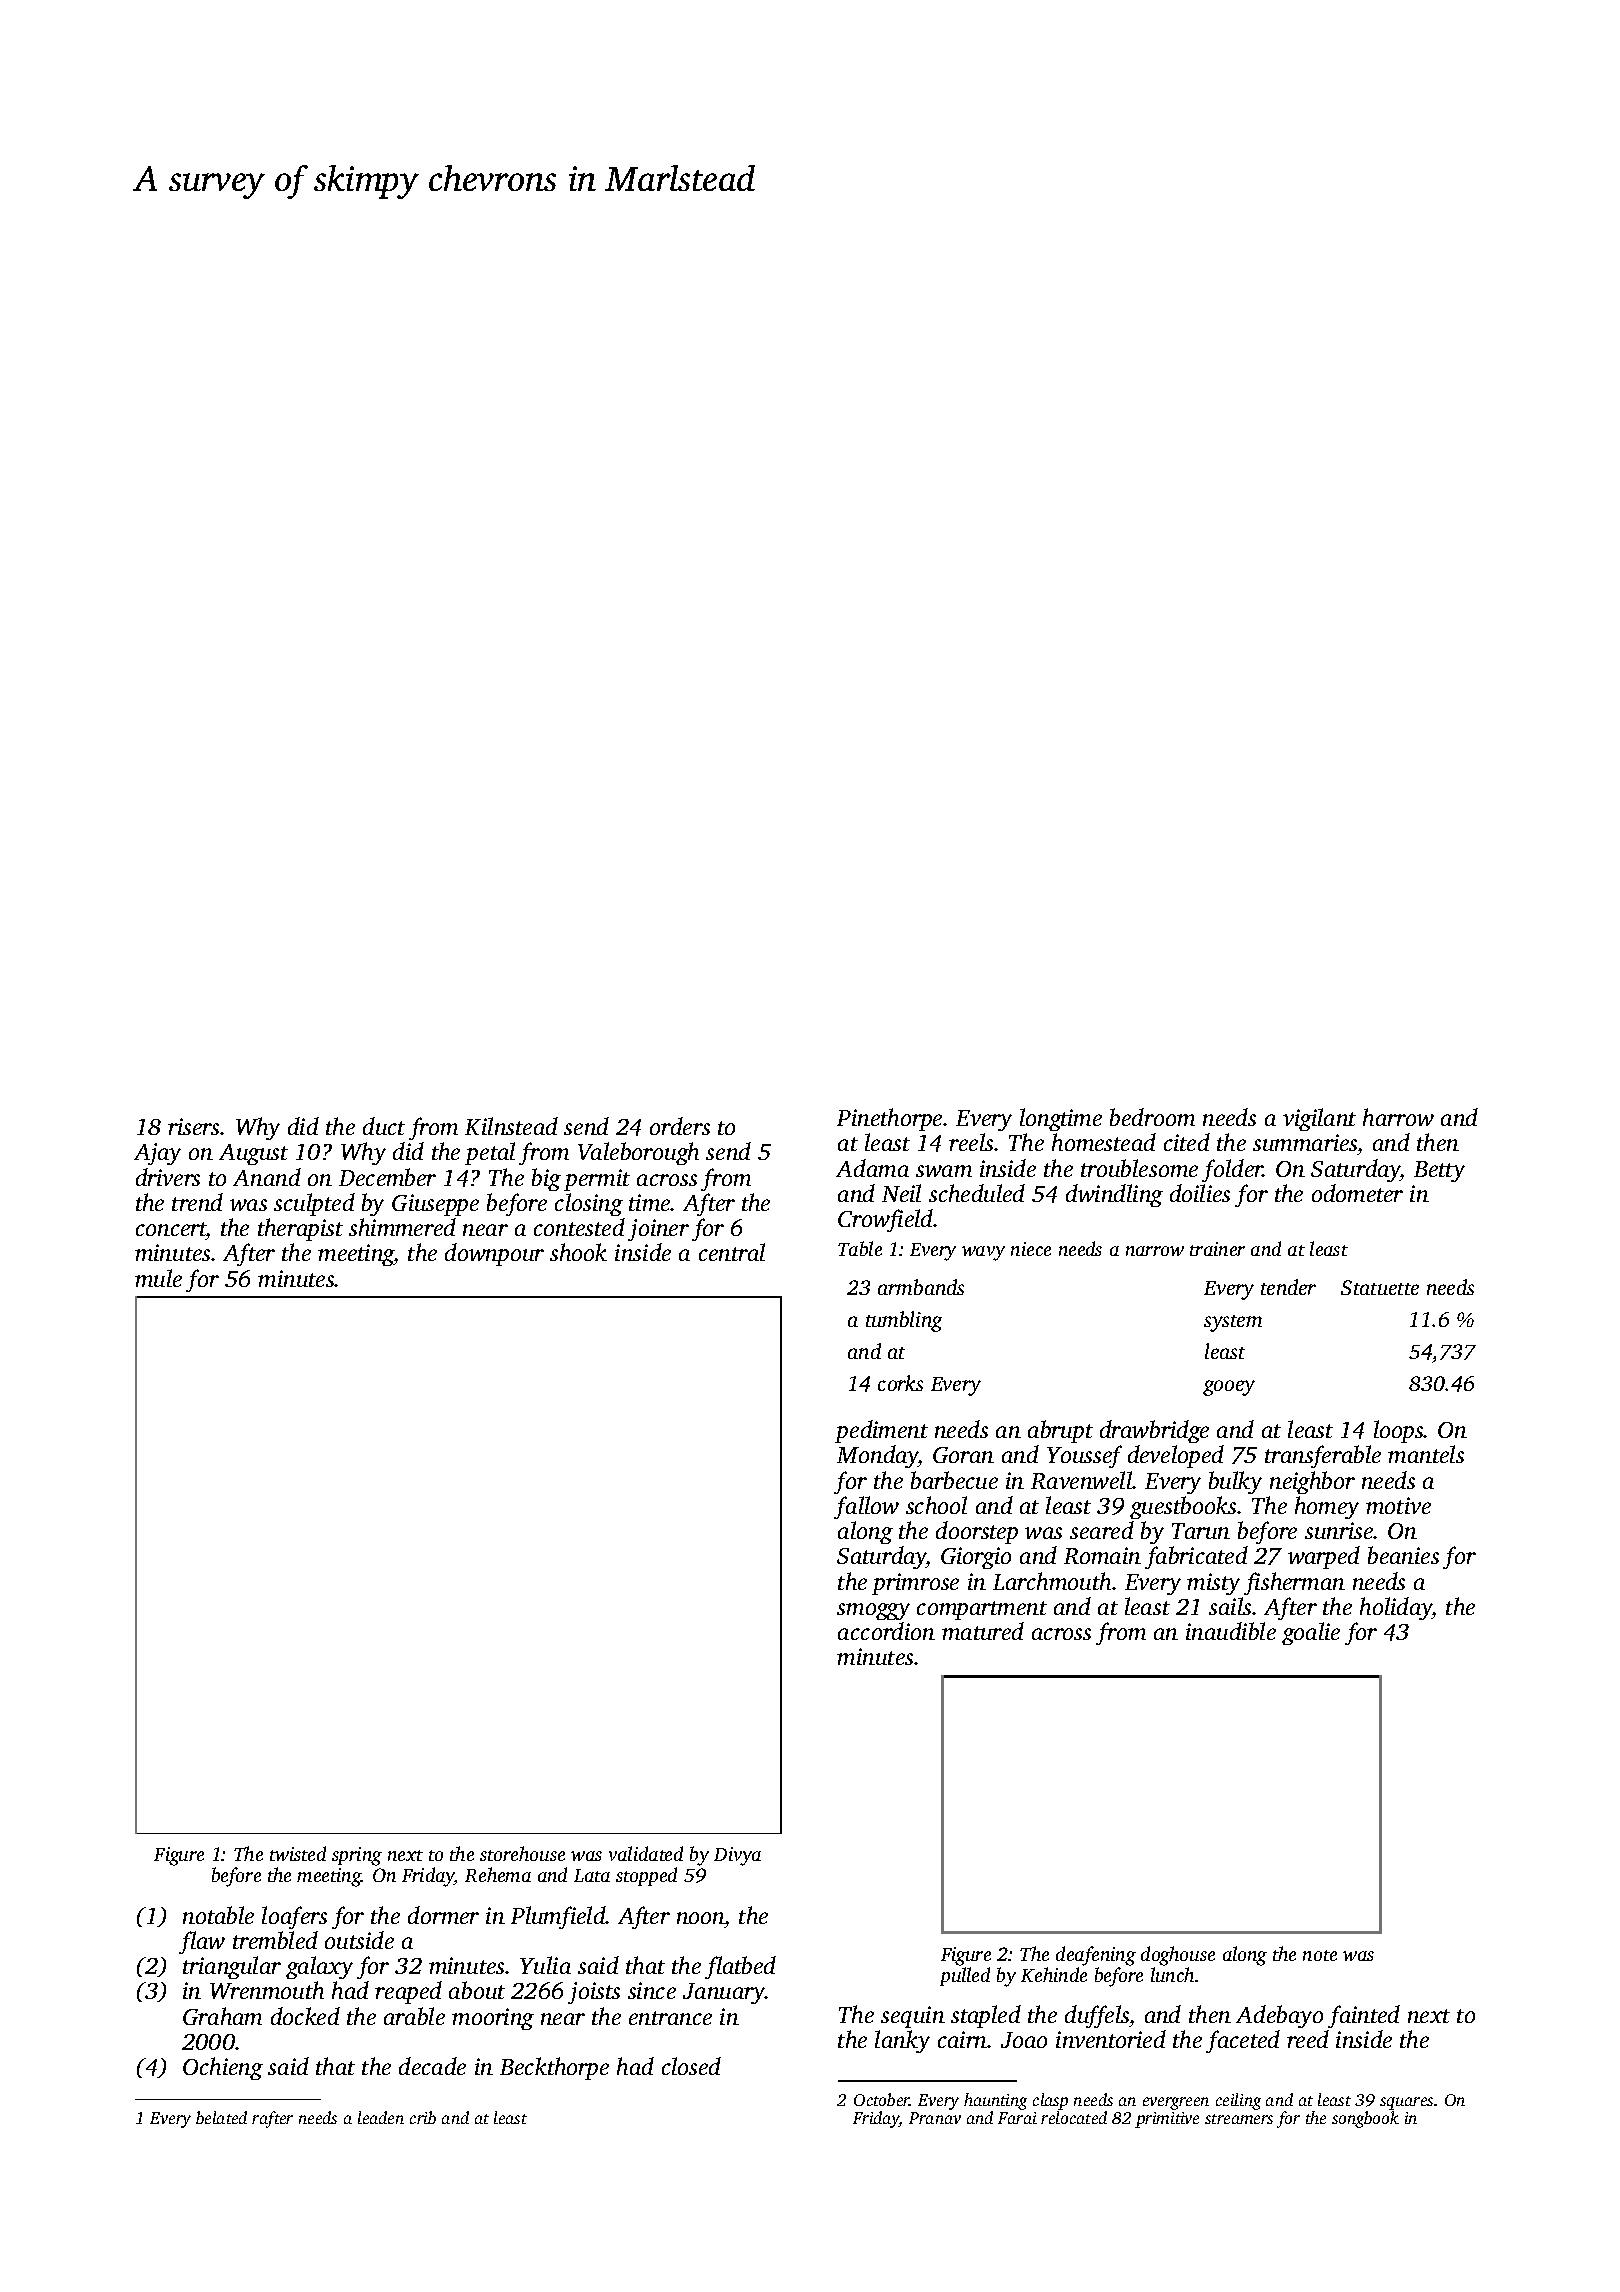  Describe the element at coordinates (1311, 1633) in the image. I see `goalie` at that location.
